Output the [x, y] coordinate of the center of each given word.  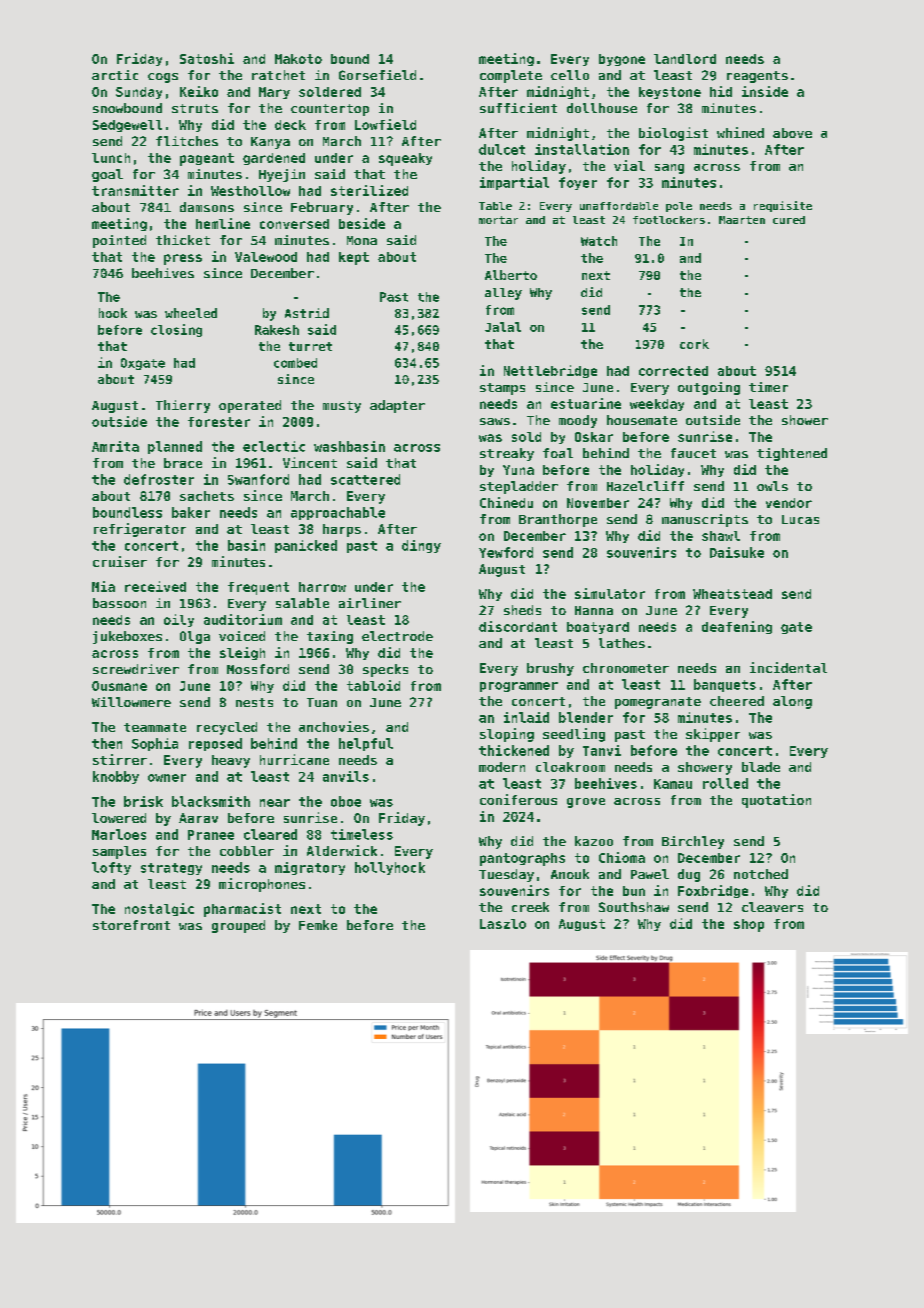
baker [191, 512]
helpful [366, 744]
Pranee [211, 835]
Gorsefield [377, 75]
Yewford [506, 552]
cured [789, 220]
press [183, 259]
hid [721, 91]
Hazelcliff [645, 486]
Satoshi [207, 58]
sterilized [369, 190]
